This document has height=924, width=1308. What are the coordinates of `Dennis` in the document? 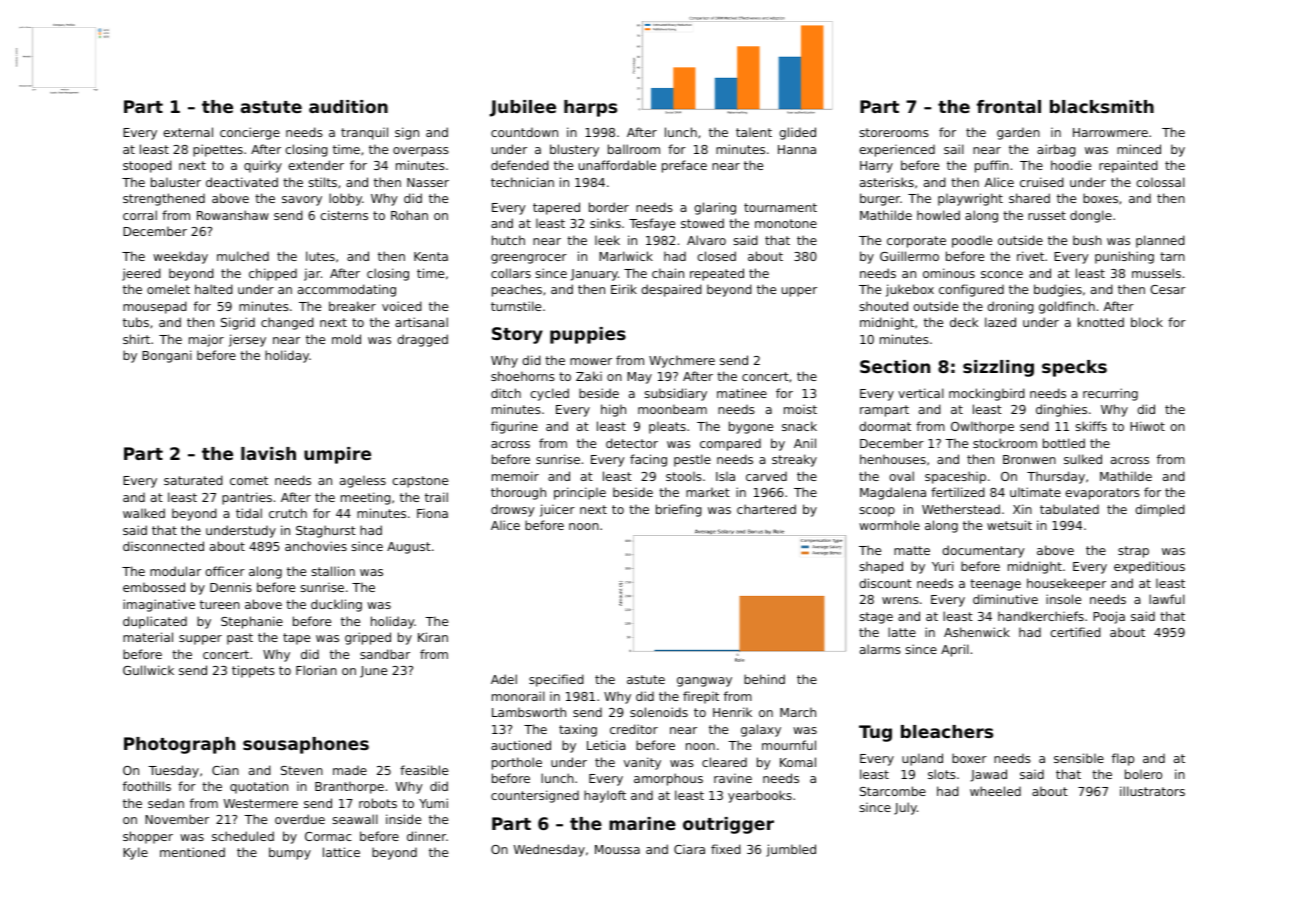 It's located at (231, 587).
